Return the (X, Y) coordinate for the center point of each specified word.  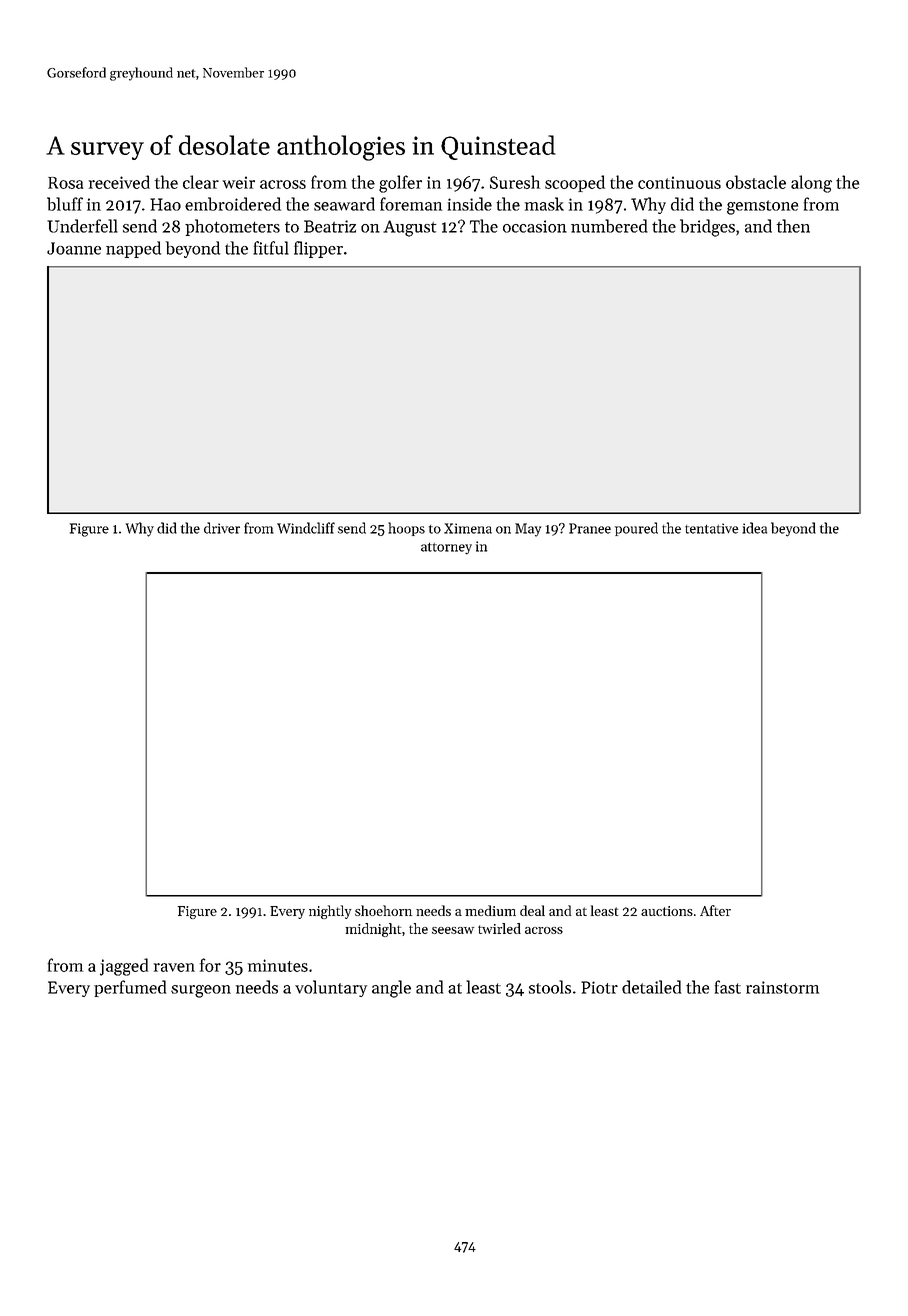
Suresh (515, 182)
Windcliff (306, 528)
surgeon (201, 991)
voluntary (331, 988)
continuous (679, 182)
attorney (446, 549)
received (119, 182)
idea (754, 528)
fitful (271, 248)
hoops (406, 529)
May (528, 530)
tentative (712, 528)
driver (222, 528)
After (715, 910)
